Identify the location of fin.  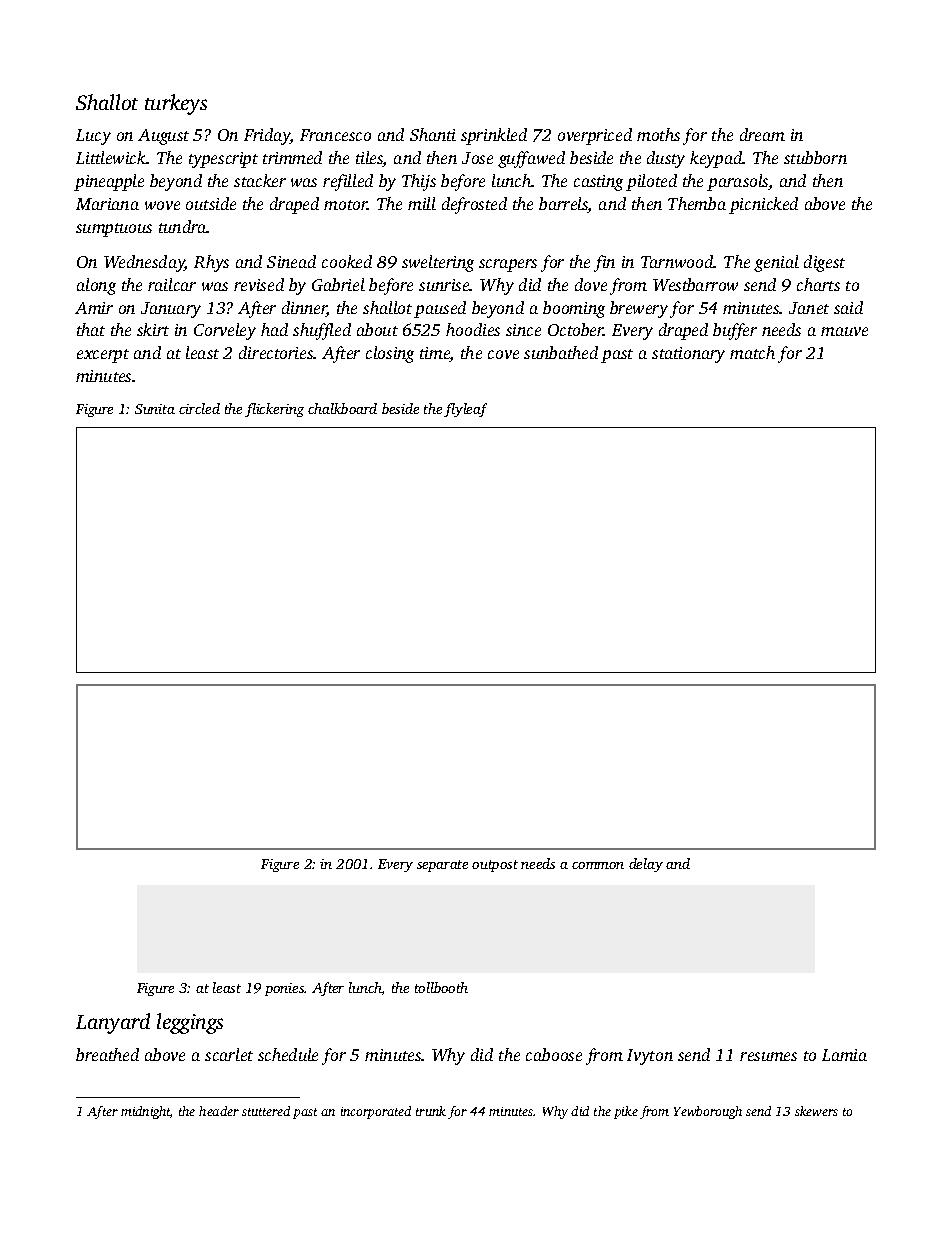
(604, 263).
